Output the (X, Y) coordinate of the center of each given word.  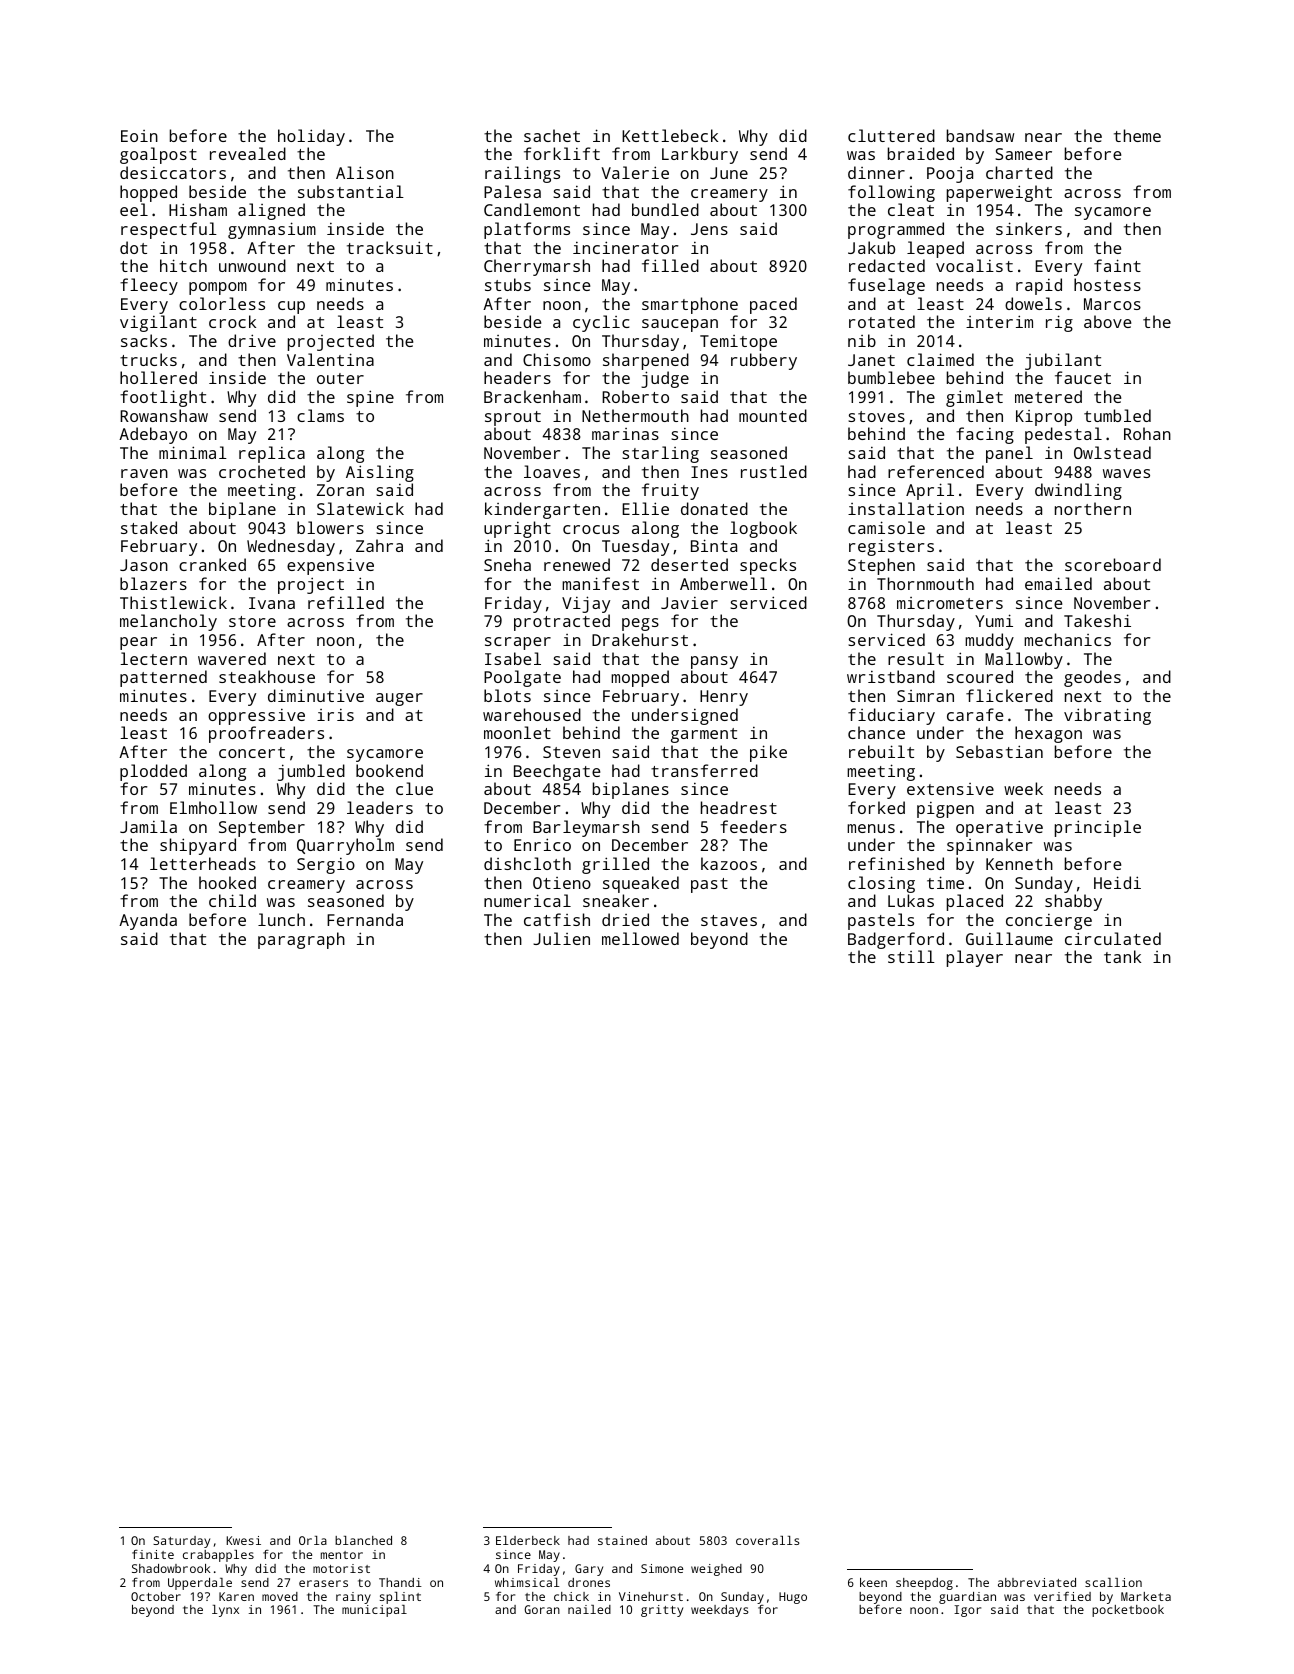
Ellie (645, 508)
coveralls (768, 1540)
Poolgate (522, 678)
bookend (389, 770)
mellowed (640, 938)
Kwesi (243, 1540)
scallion (1113, 1582)
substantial (351, 191)
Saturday (181, 1542)
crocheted (262, 471)
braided (921, 153)
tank (1122, 956)
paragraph (301, 940)
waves (1126, 473)
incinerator (626, 247)
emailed (1058, 583)
